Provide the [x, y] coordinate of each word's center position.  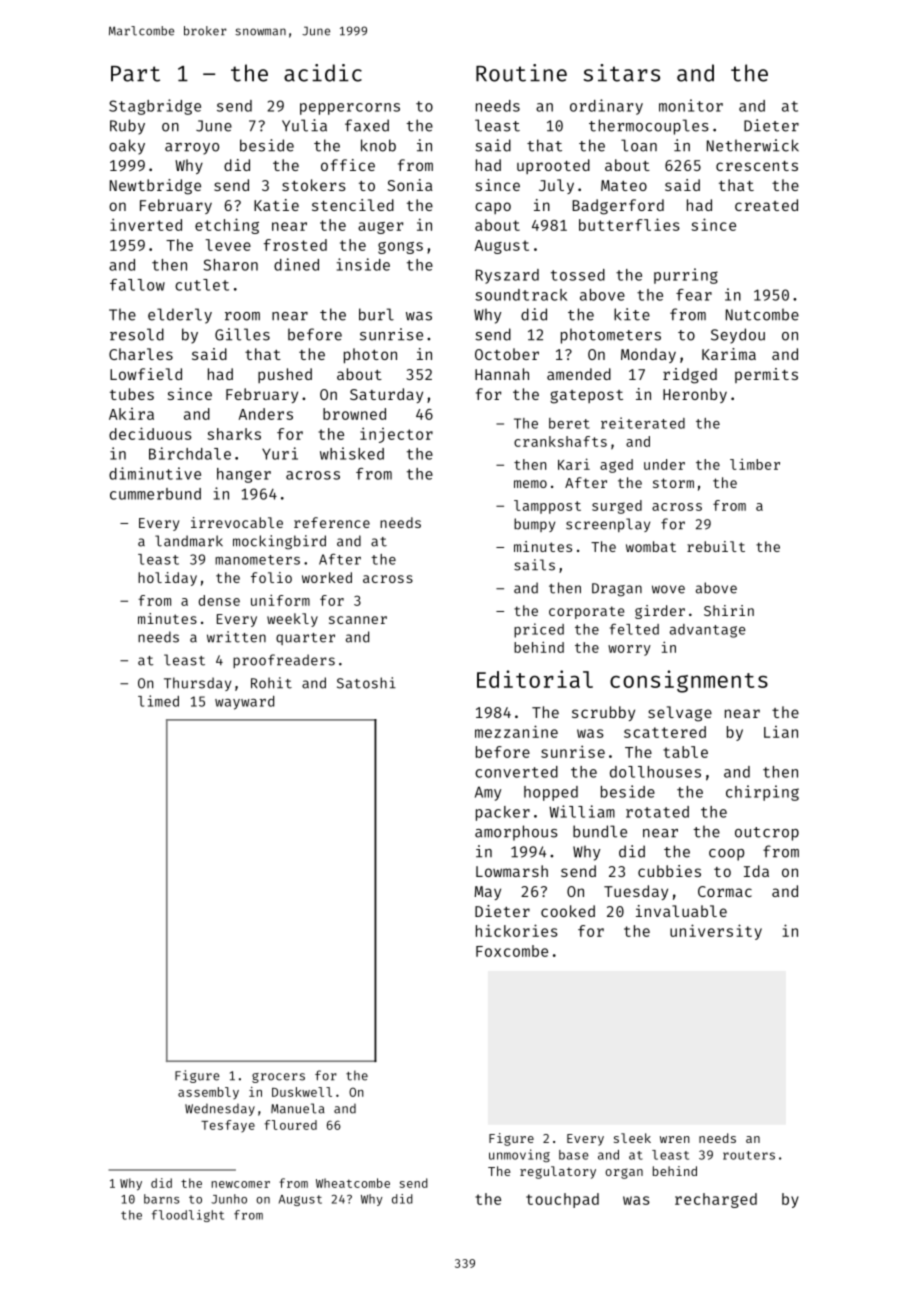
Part [135, 74]
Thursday [197, 684]
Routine [521, 73]
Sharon [230, 265]
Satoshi [366, 683]
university [716, 932]
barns [161, 1199]
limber [755, 464]
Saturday [386, 395]
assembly [208, 1093]
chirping [762, 793]
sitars [621, 73]
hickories [517, 930]
